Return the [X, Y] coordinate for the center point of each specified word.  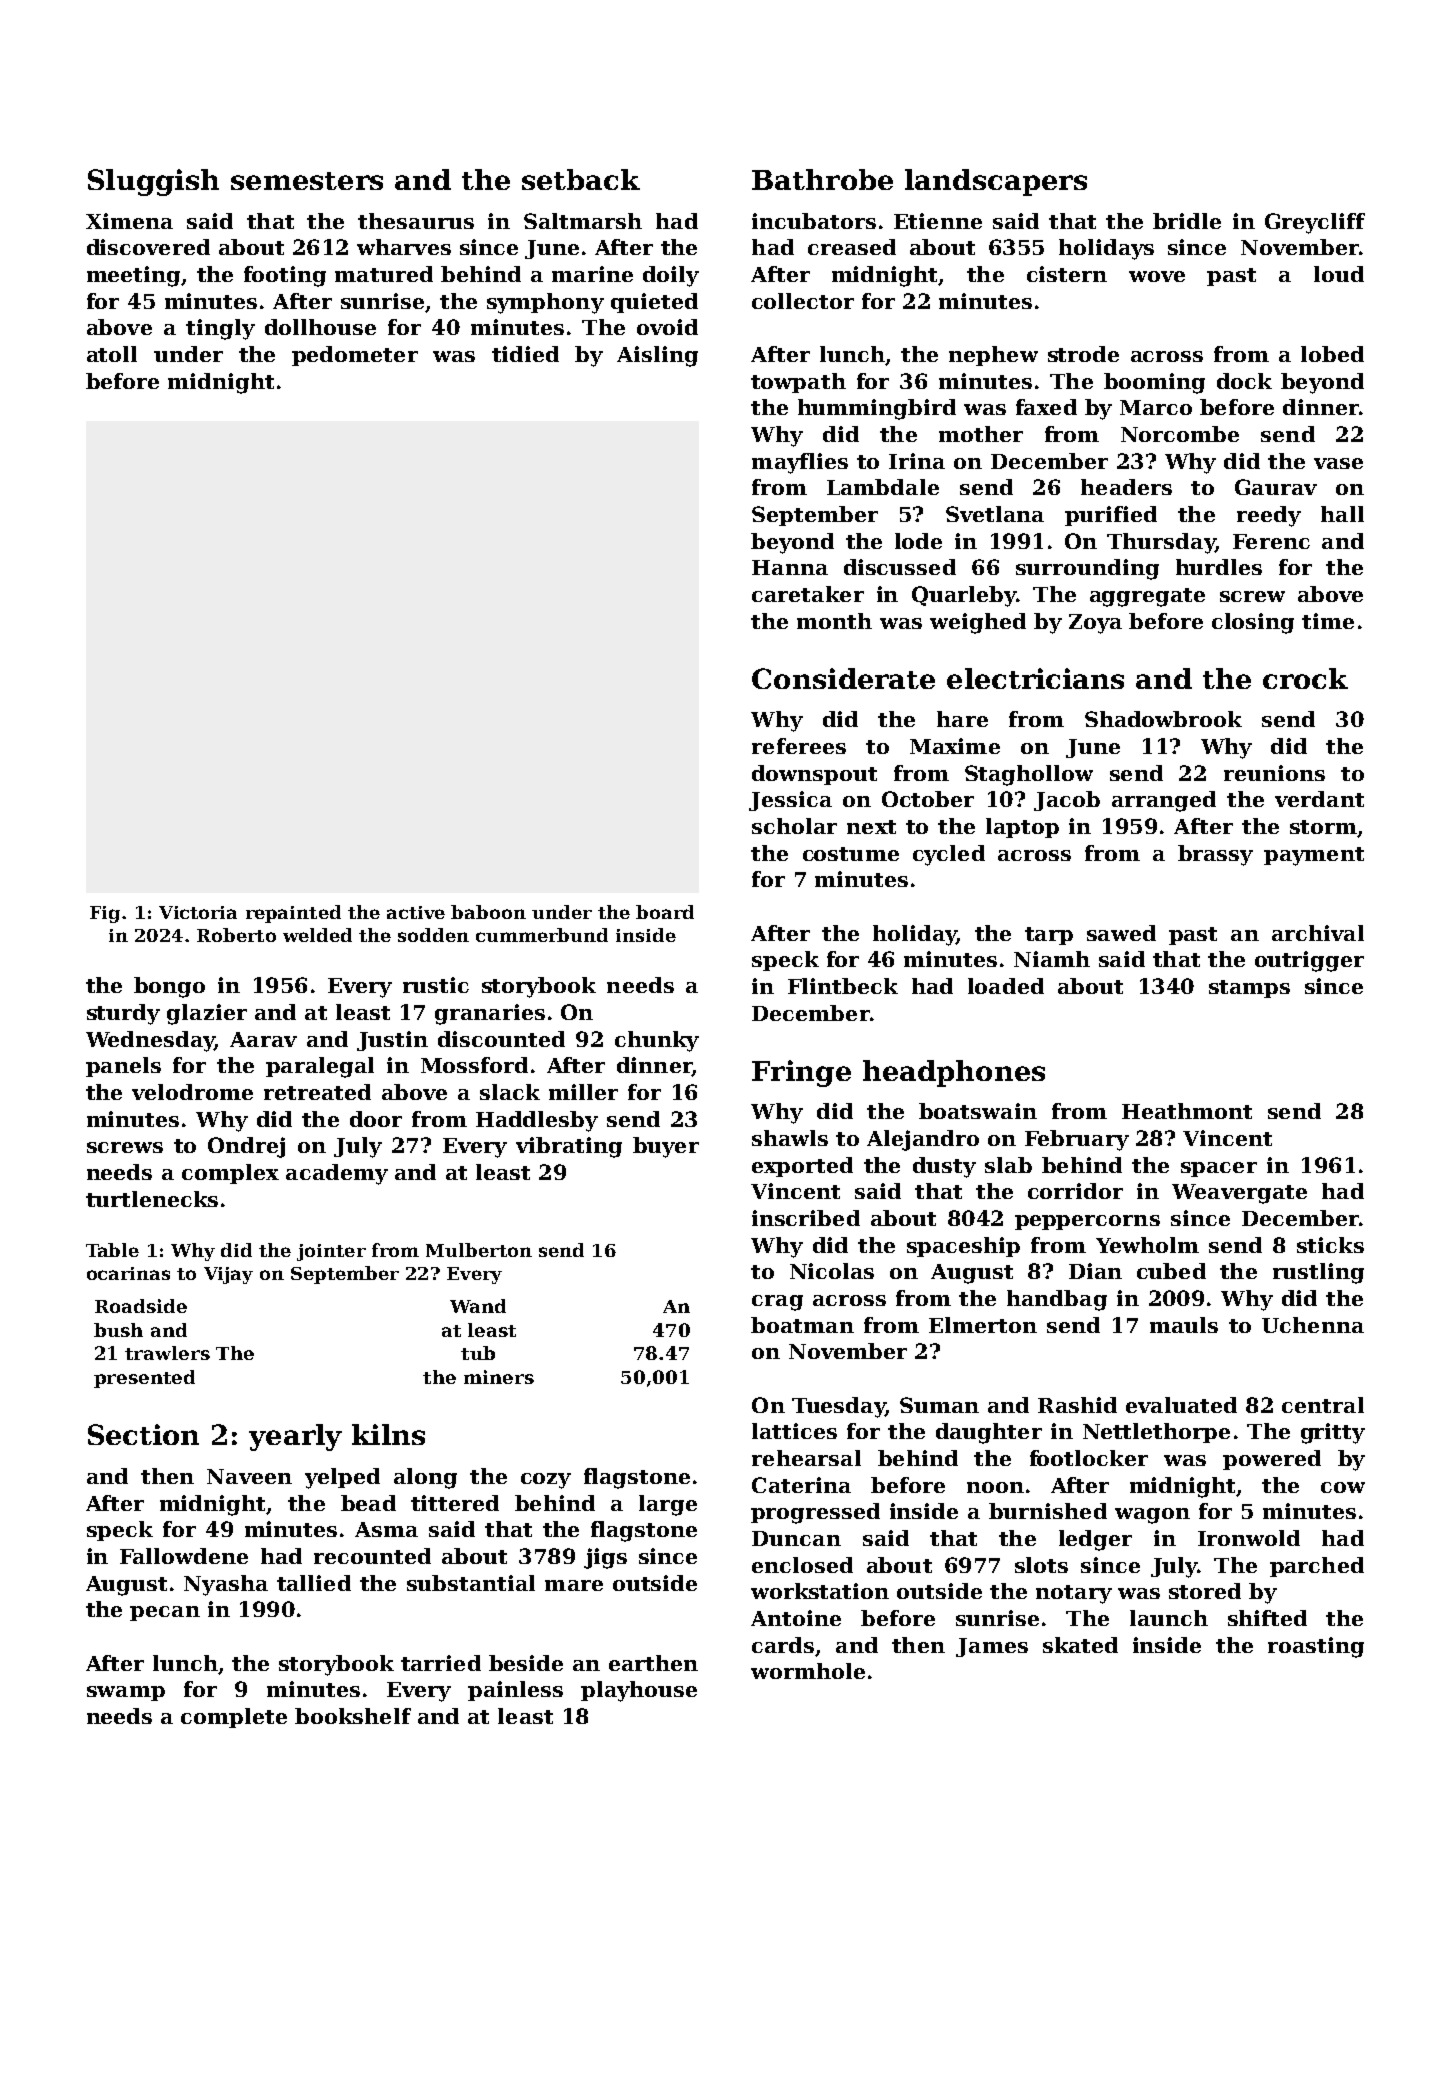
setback [581, 179]
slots [1041, 1565]
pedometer [355, 356]
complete [234, 1718]
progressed [815, 1513]
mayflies [800, 463]
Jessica [790, 801]
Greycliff [1315, 223]
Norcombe [1180, 434]
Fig [105, 914]
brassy [1215, 855]
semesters [307, 181]
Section [143, 1434]
